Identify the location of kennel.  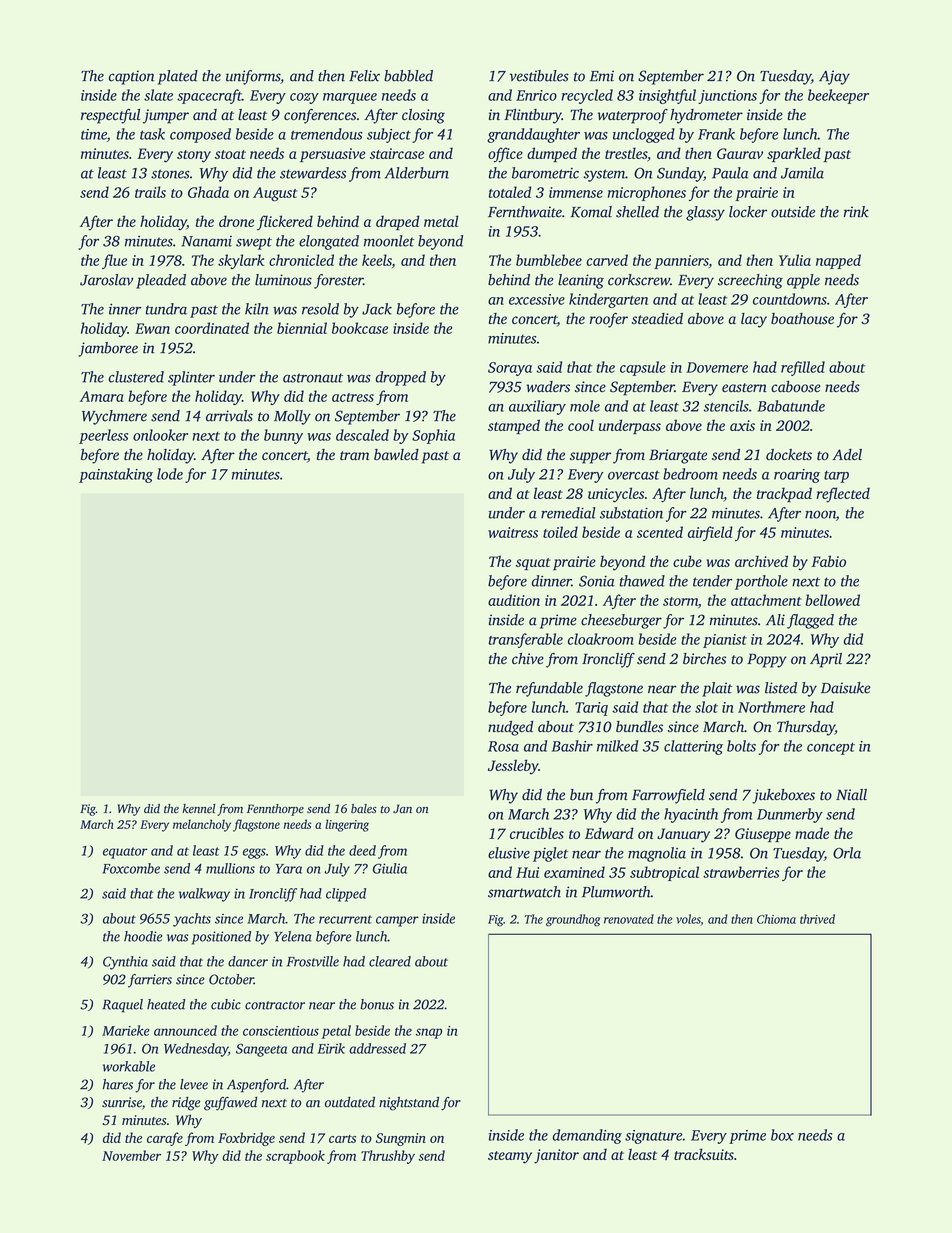
(199, 809).
